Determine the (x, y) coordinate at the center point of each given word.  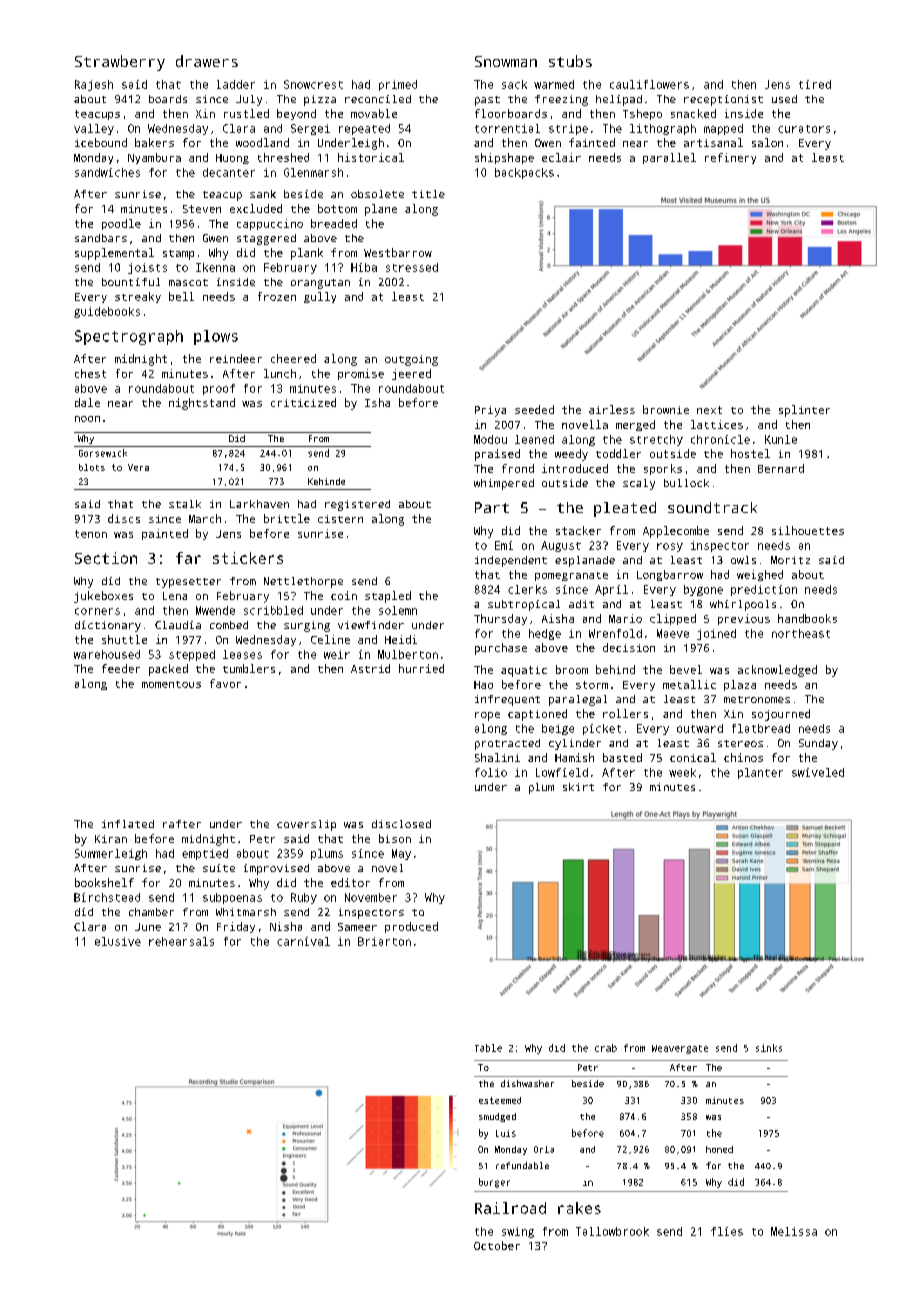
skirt (578, 787)
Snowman (506, 61)
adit (581, 604)
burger (494, 1183)
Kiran (111, 839)
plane (381, 210)
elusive (118, 941)
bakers (154, 142)
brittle (287, 518)
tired (815, 84)
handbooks (807, 618)
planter (760, 773)
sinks (769, 1048)
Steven (202, 209)
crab (606, 1048)
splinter (804, 411)
